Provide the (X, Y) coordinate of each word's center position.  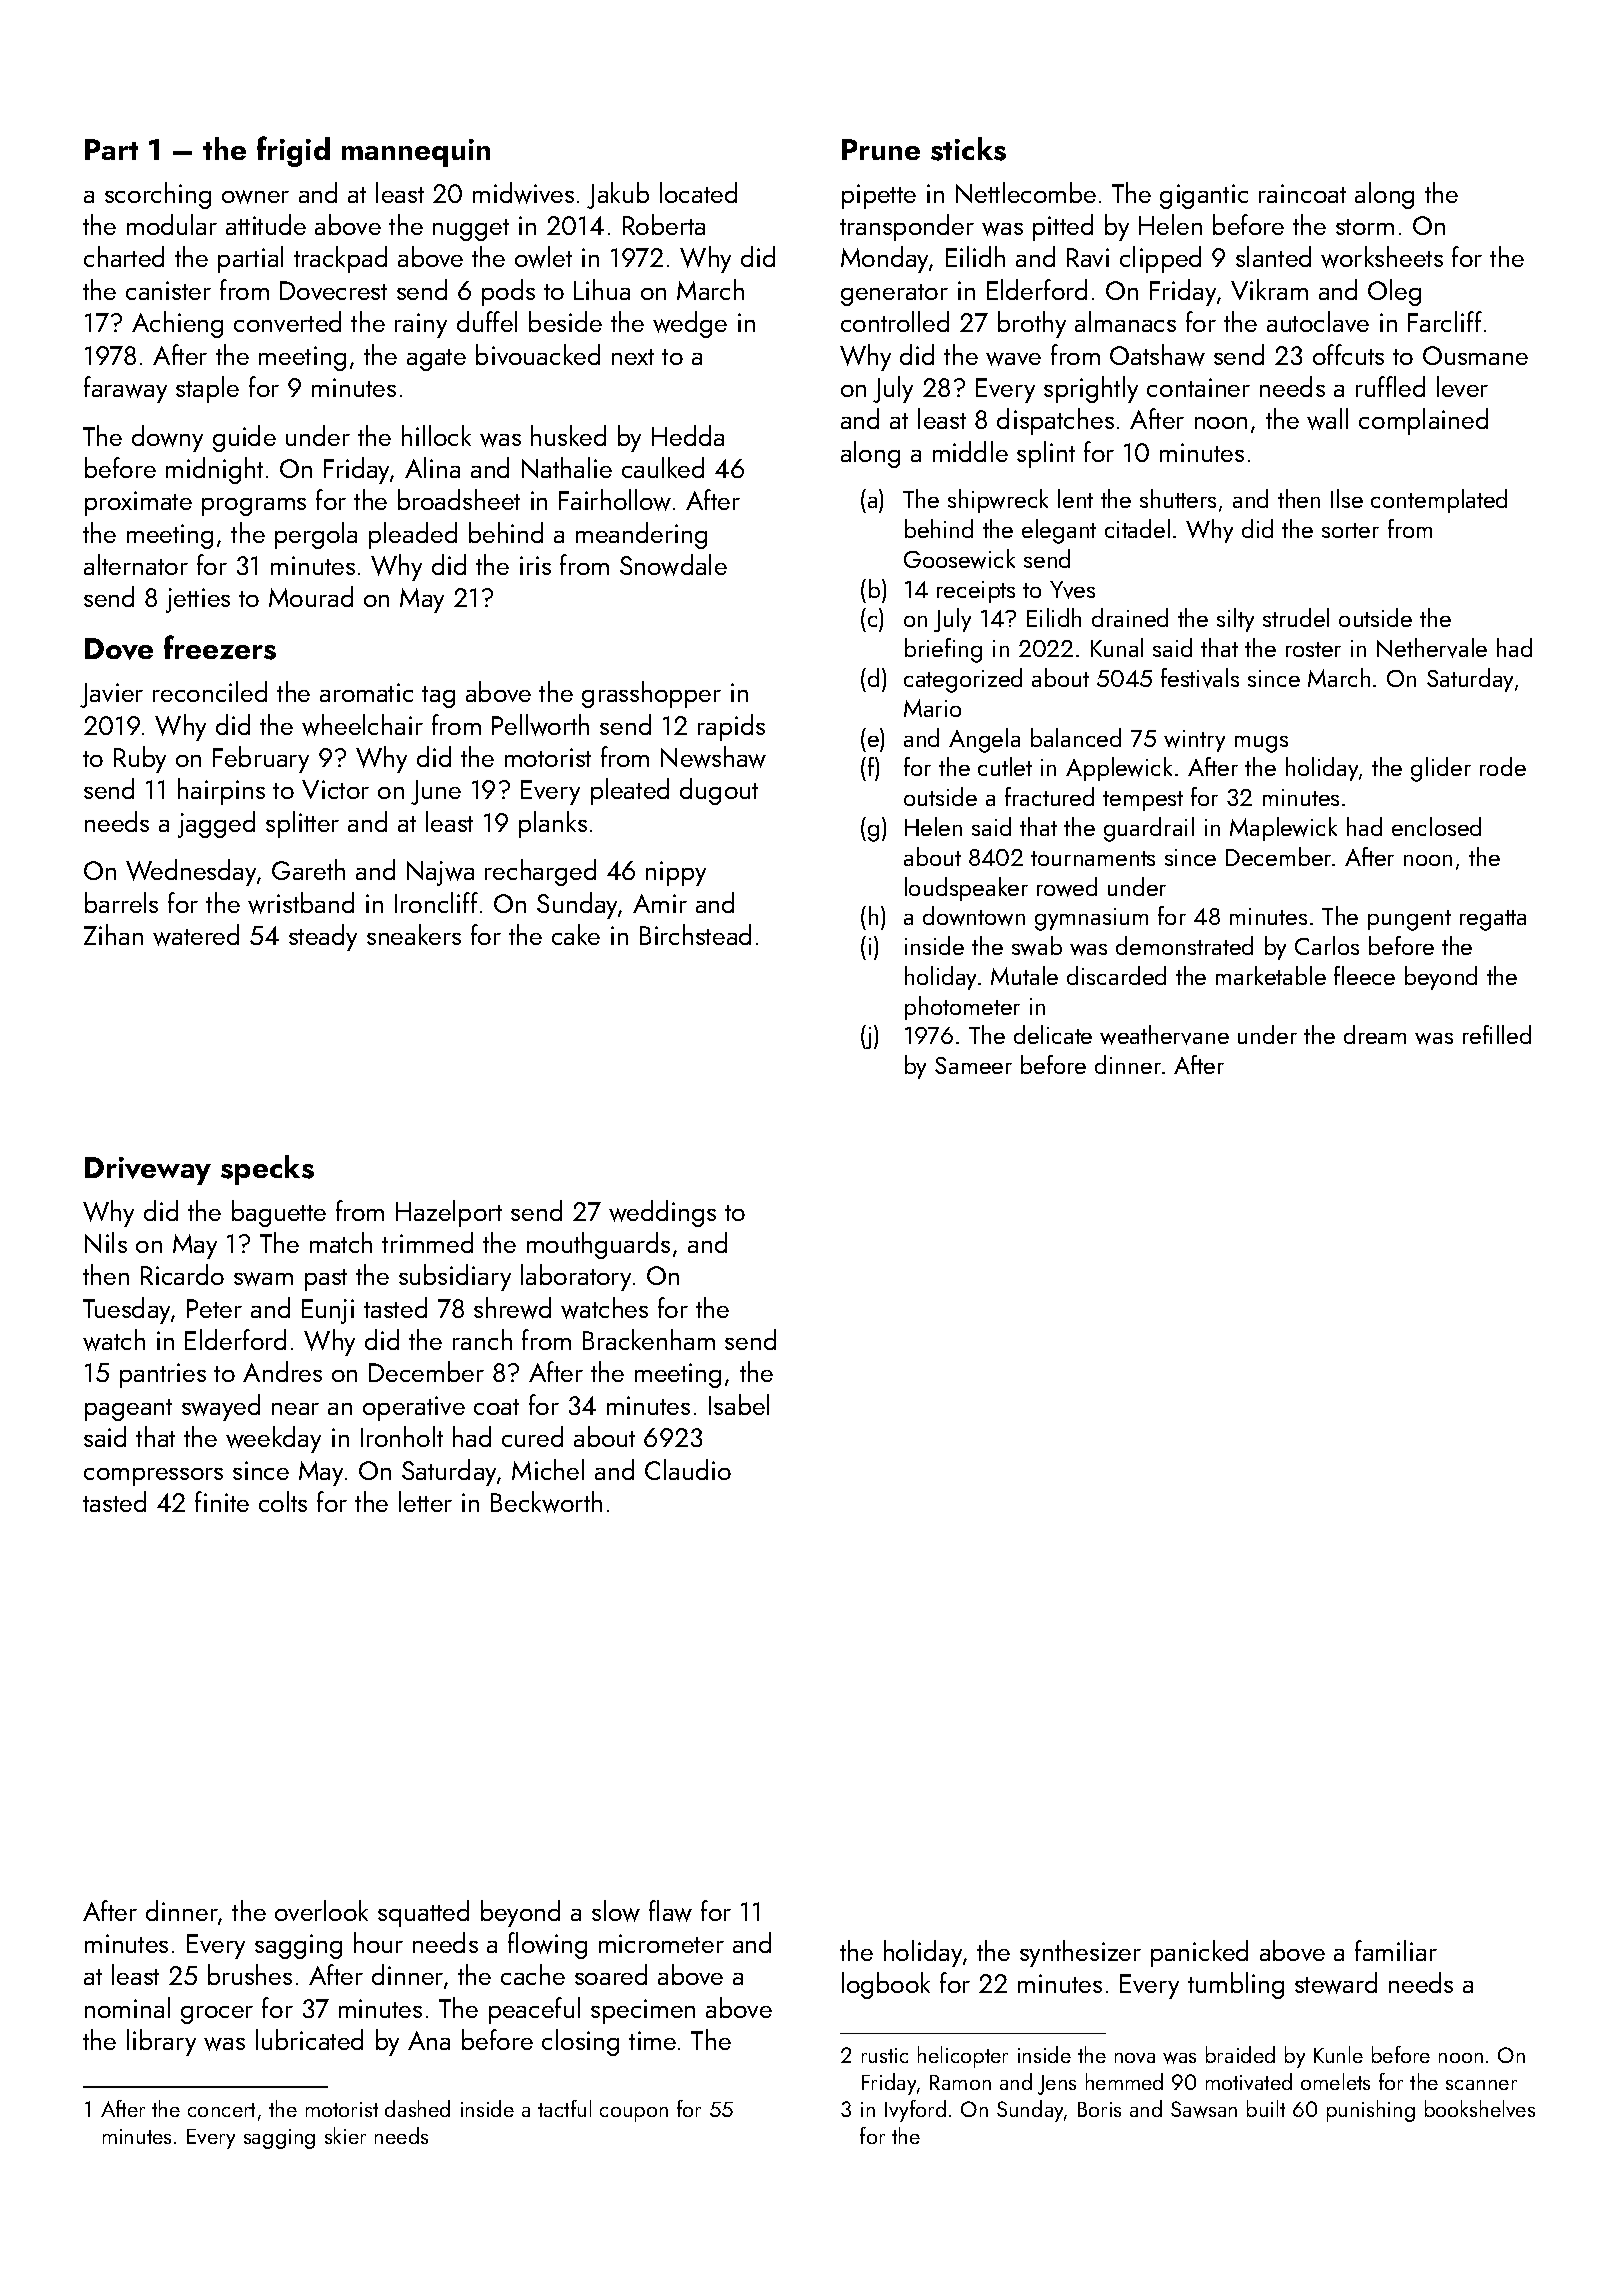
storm (1365, 227)
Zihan (113, 934)
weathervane (1164, 1035)
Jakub (618, 195)
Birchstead (695, 934)
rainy (421, 325)
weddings (662, 1213)
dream (1375, 1034)
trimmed (427, 1242)
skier (345, 2135)
